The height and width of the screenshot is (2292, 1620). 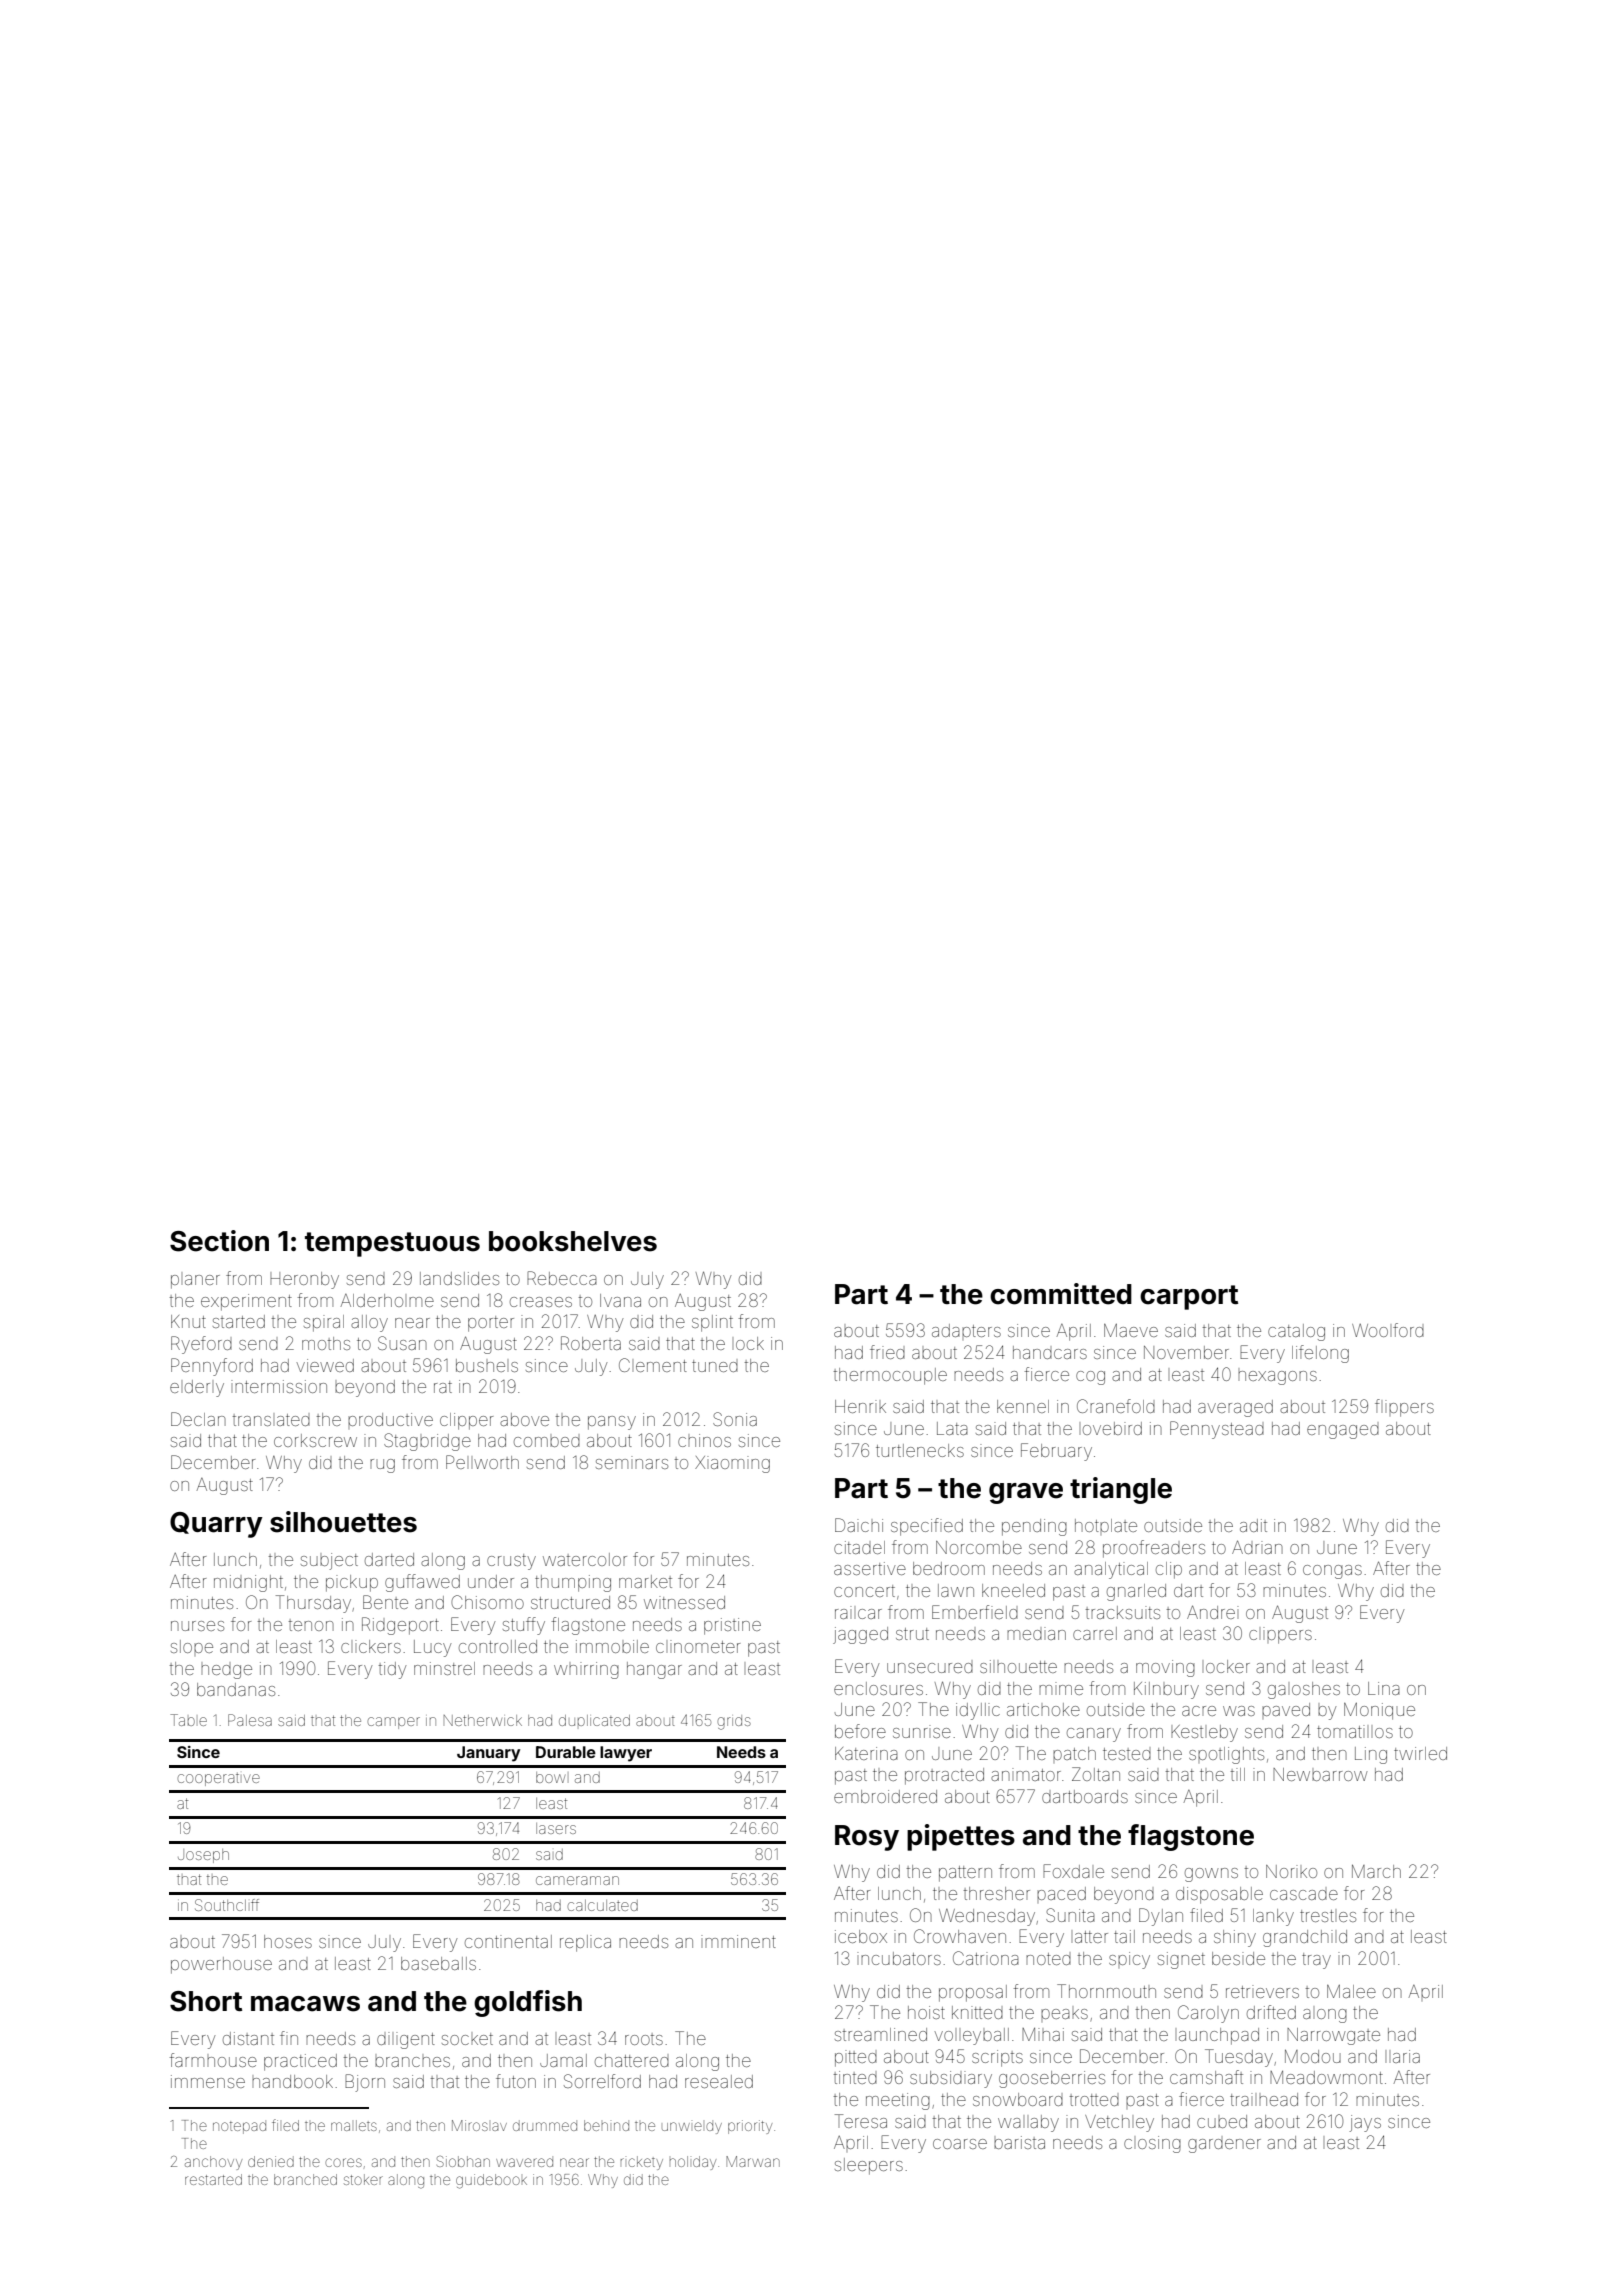 I want to click on bookshelves, so click(x=573, y=1241).
